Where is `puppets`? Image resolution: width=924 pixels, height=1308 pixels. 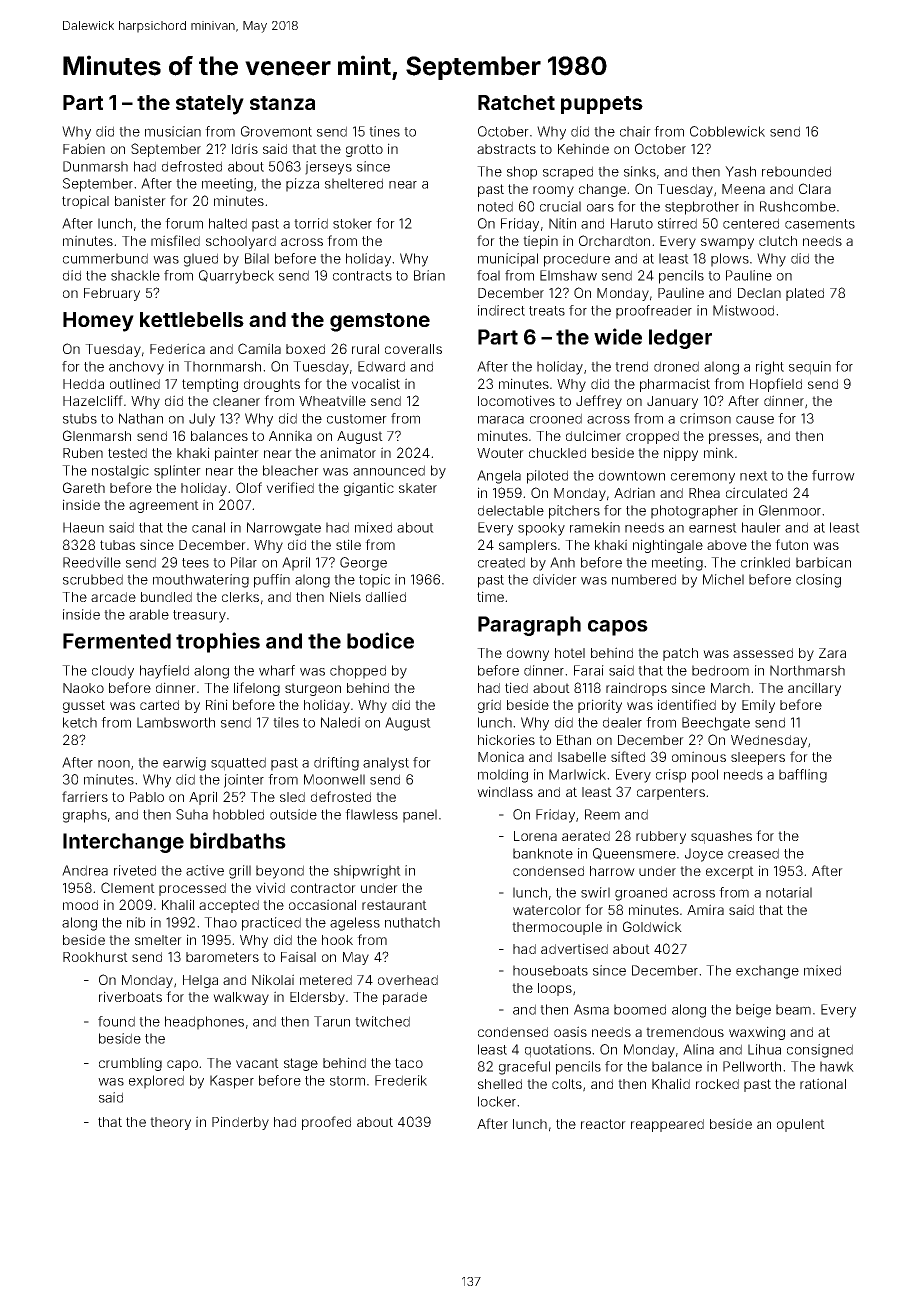
puppets is located at coordinates (602, 105).
